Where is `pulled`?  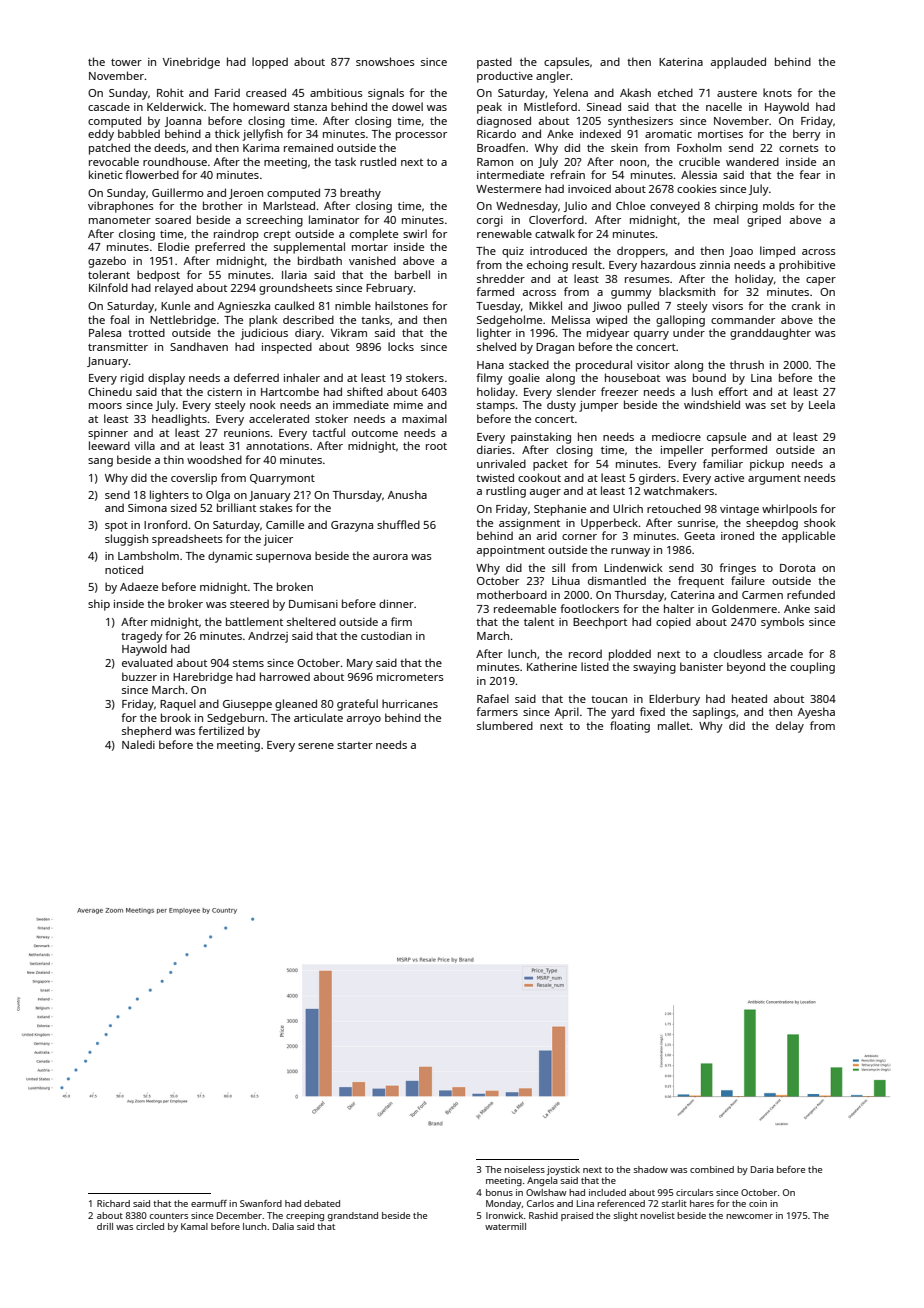 pulled is located at coordinates (643, 307).
